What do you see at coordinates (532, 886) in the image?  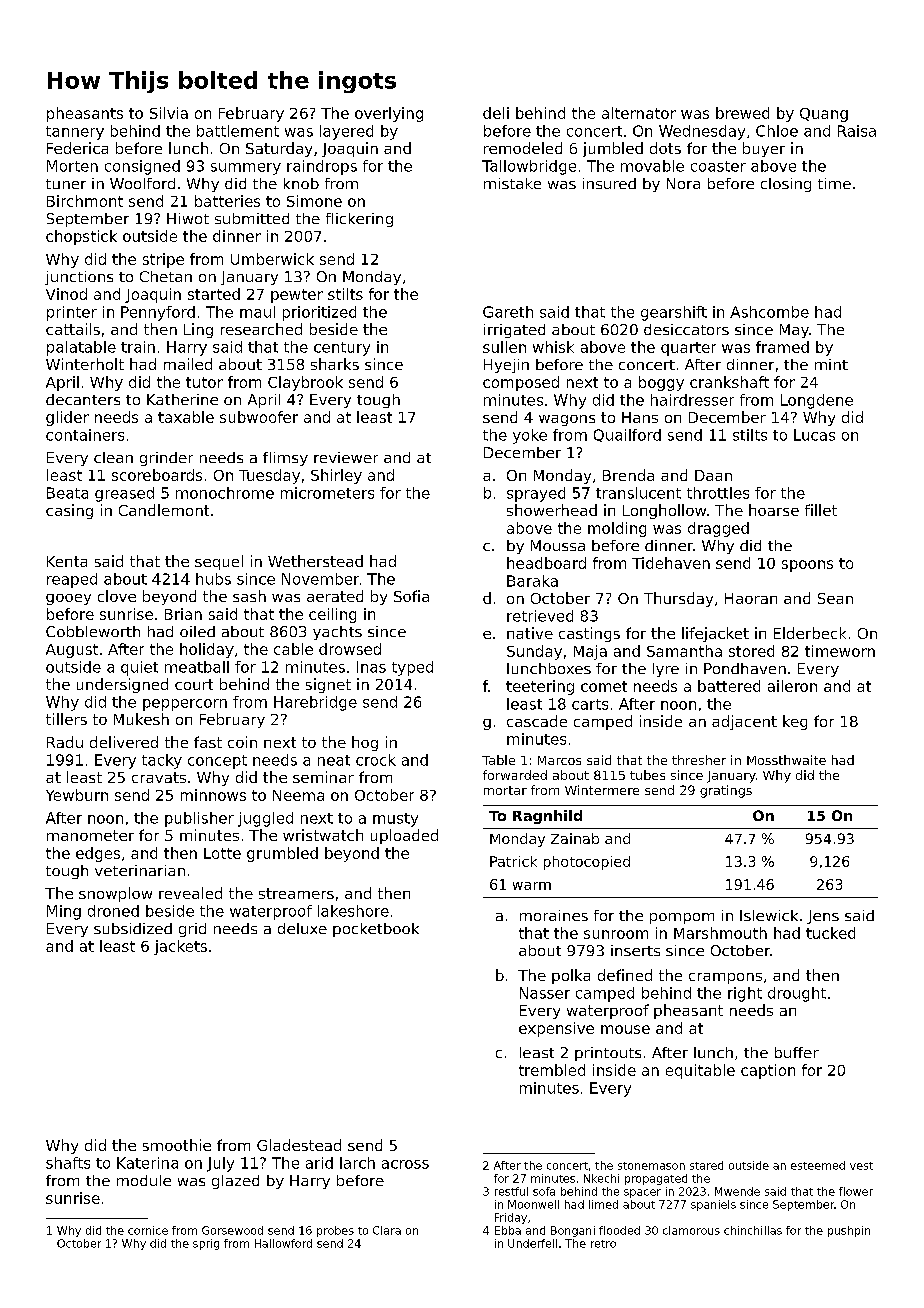 I see `warm` at bounding box center [532, 886].
